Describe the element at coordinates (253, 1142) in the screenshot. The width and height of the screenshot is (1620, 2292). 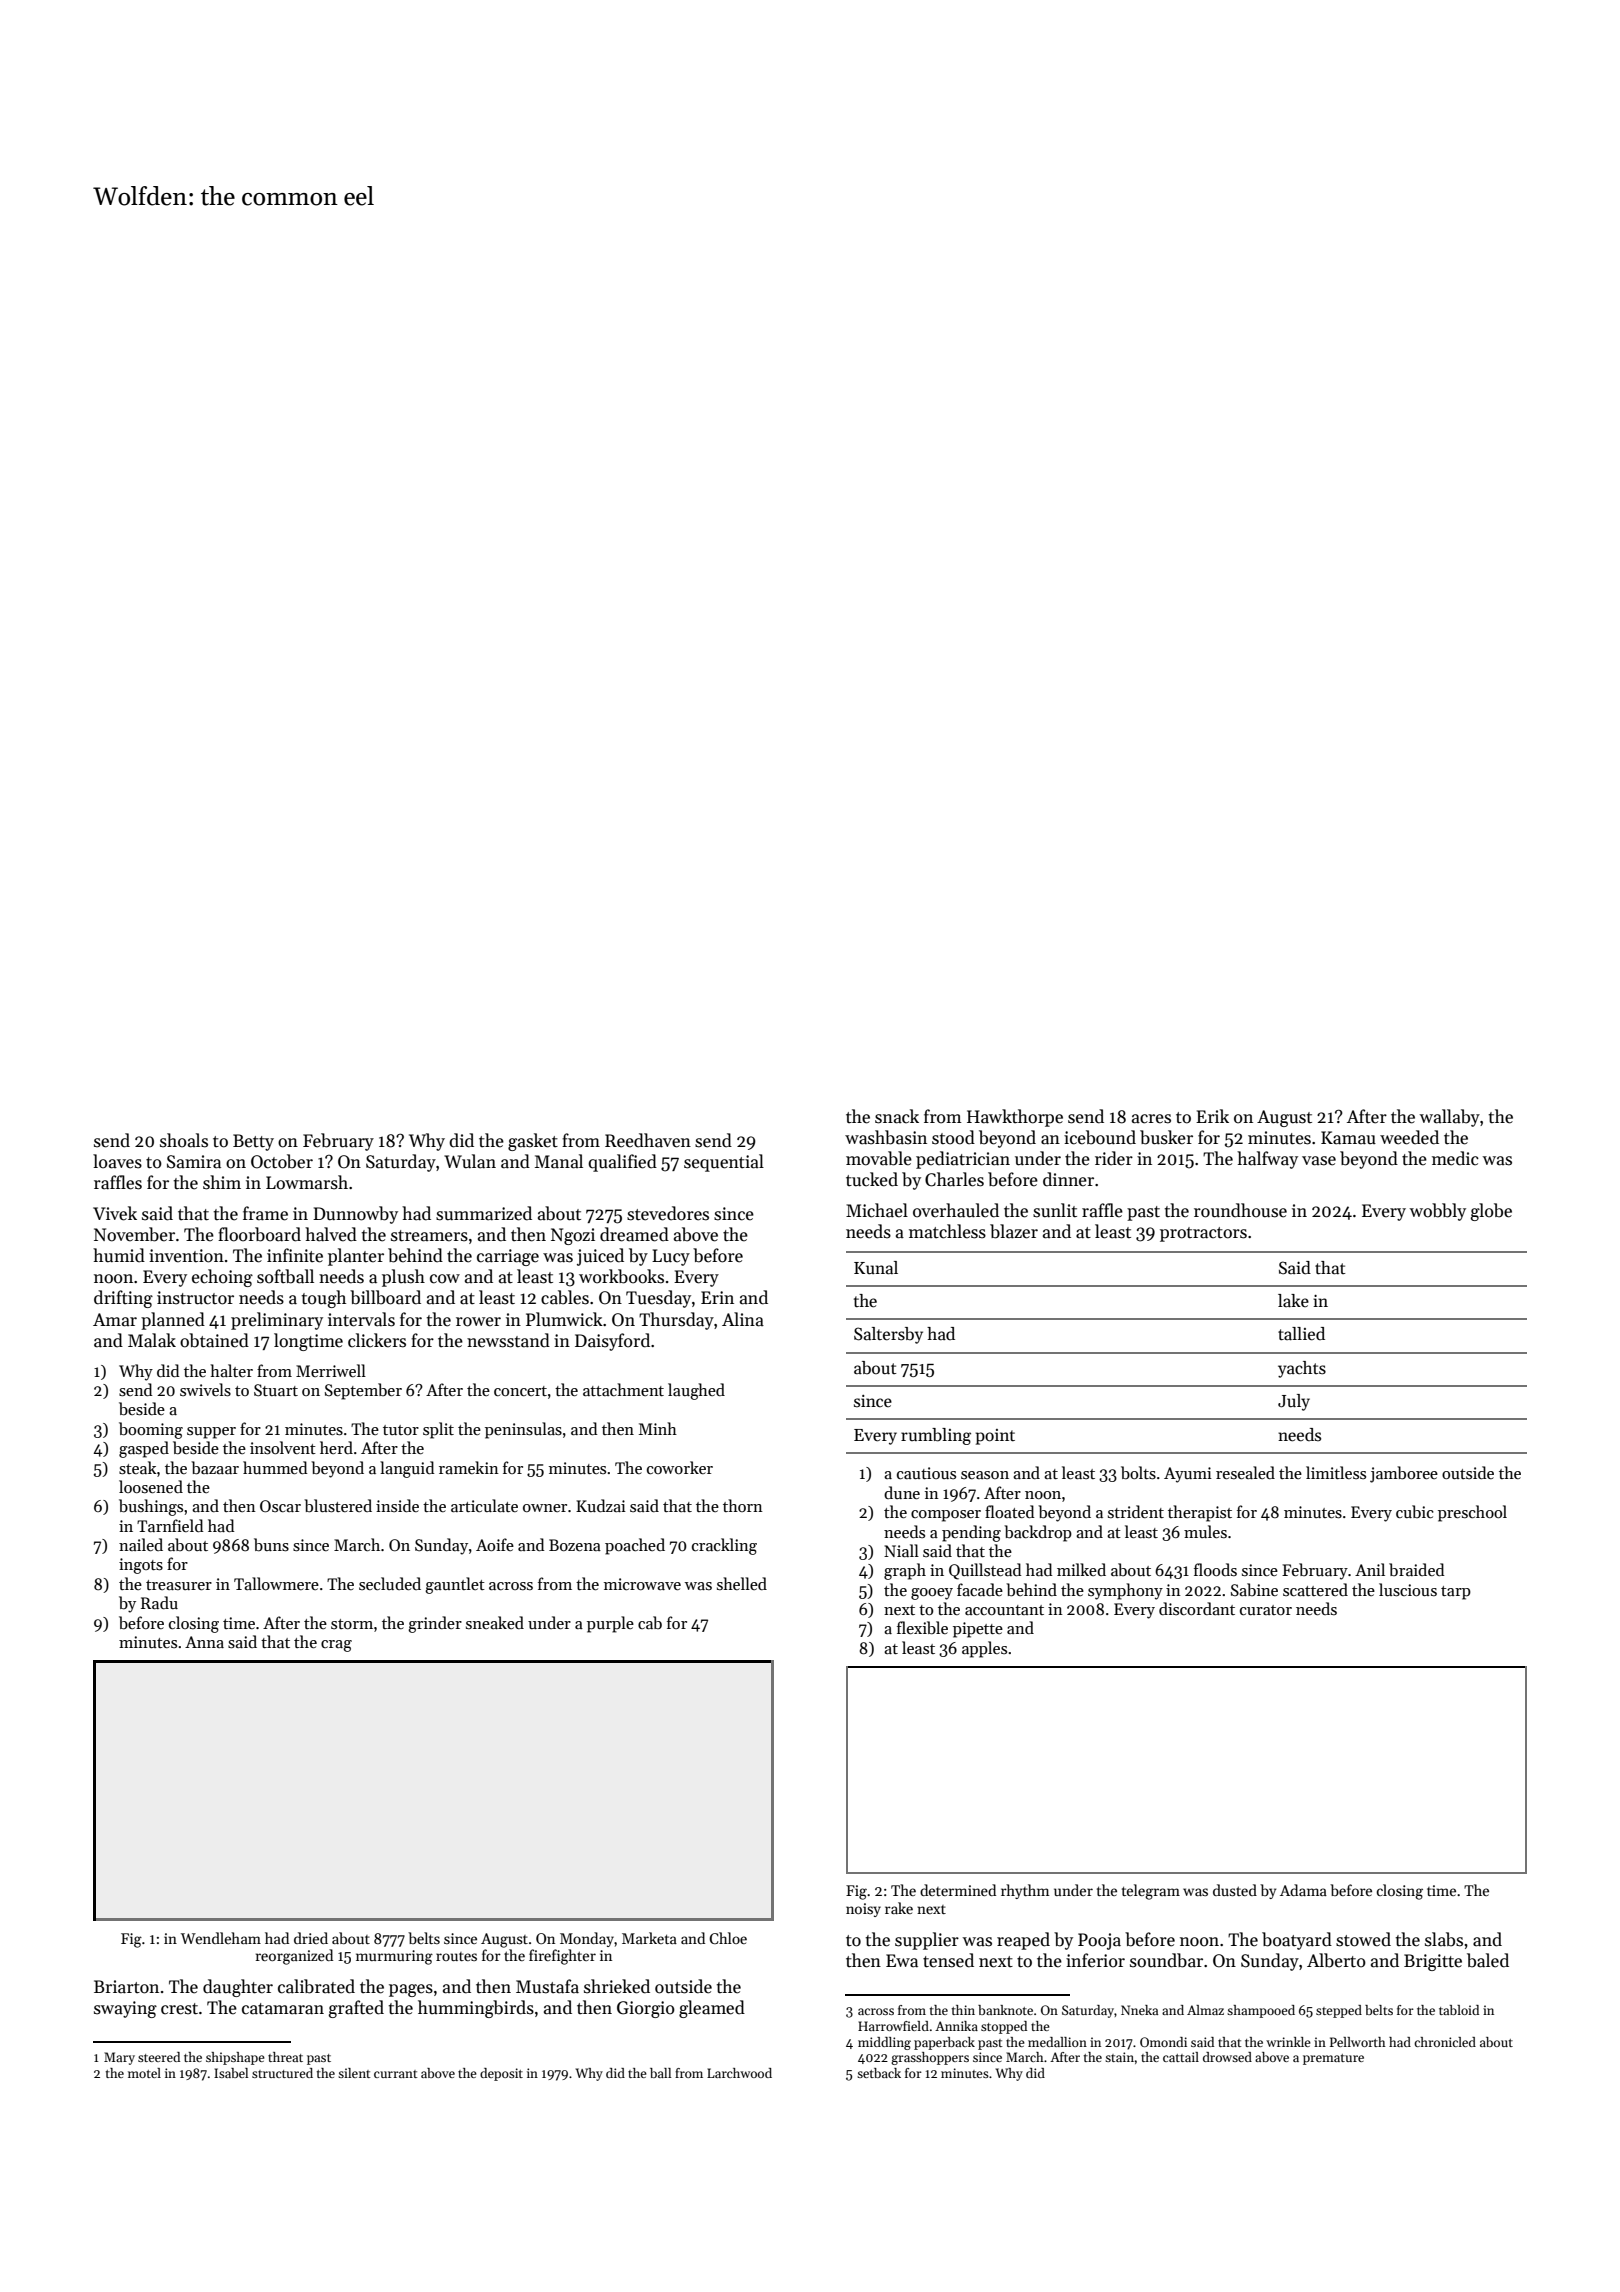
I see `Betty` at that location.
